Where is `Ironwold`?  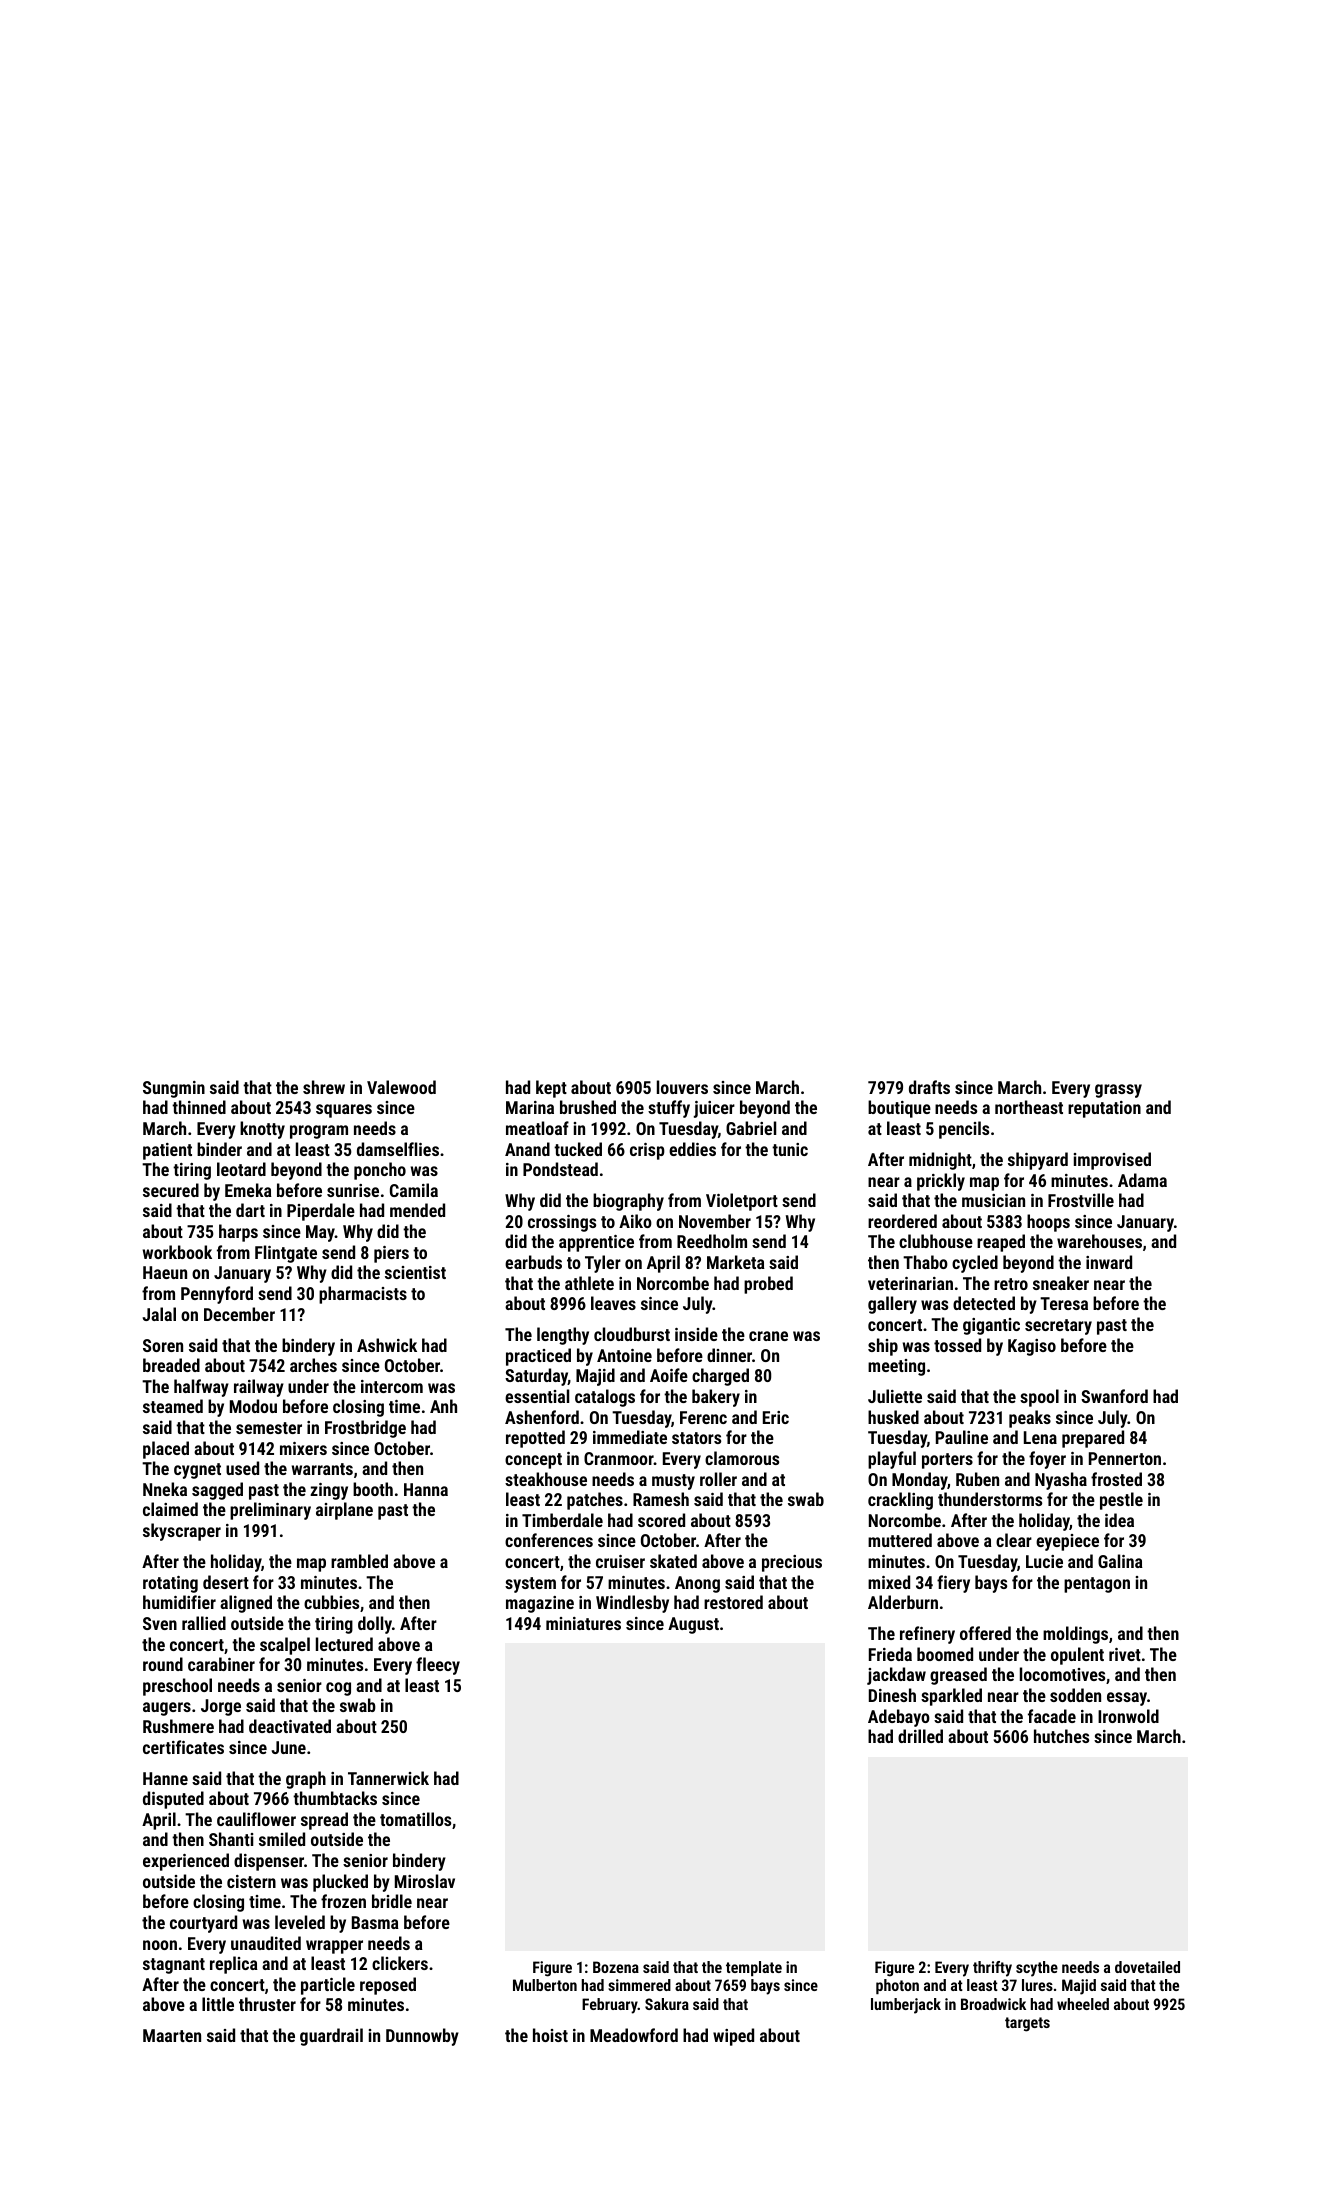
Ironwold is located at coordinates (1128, 1716).
